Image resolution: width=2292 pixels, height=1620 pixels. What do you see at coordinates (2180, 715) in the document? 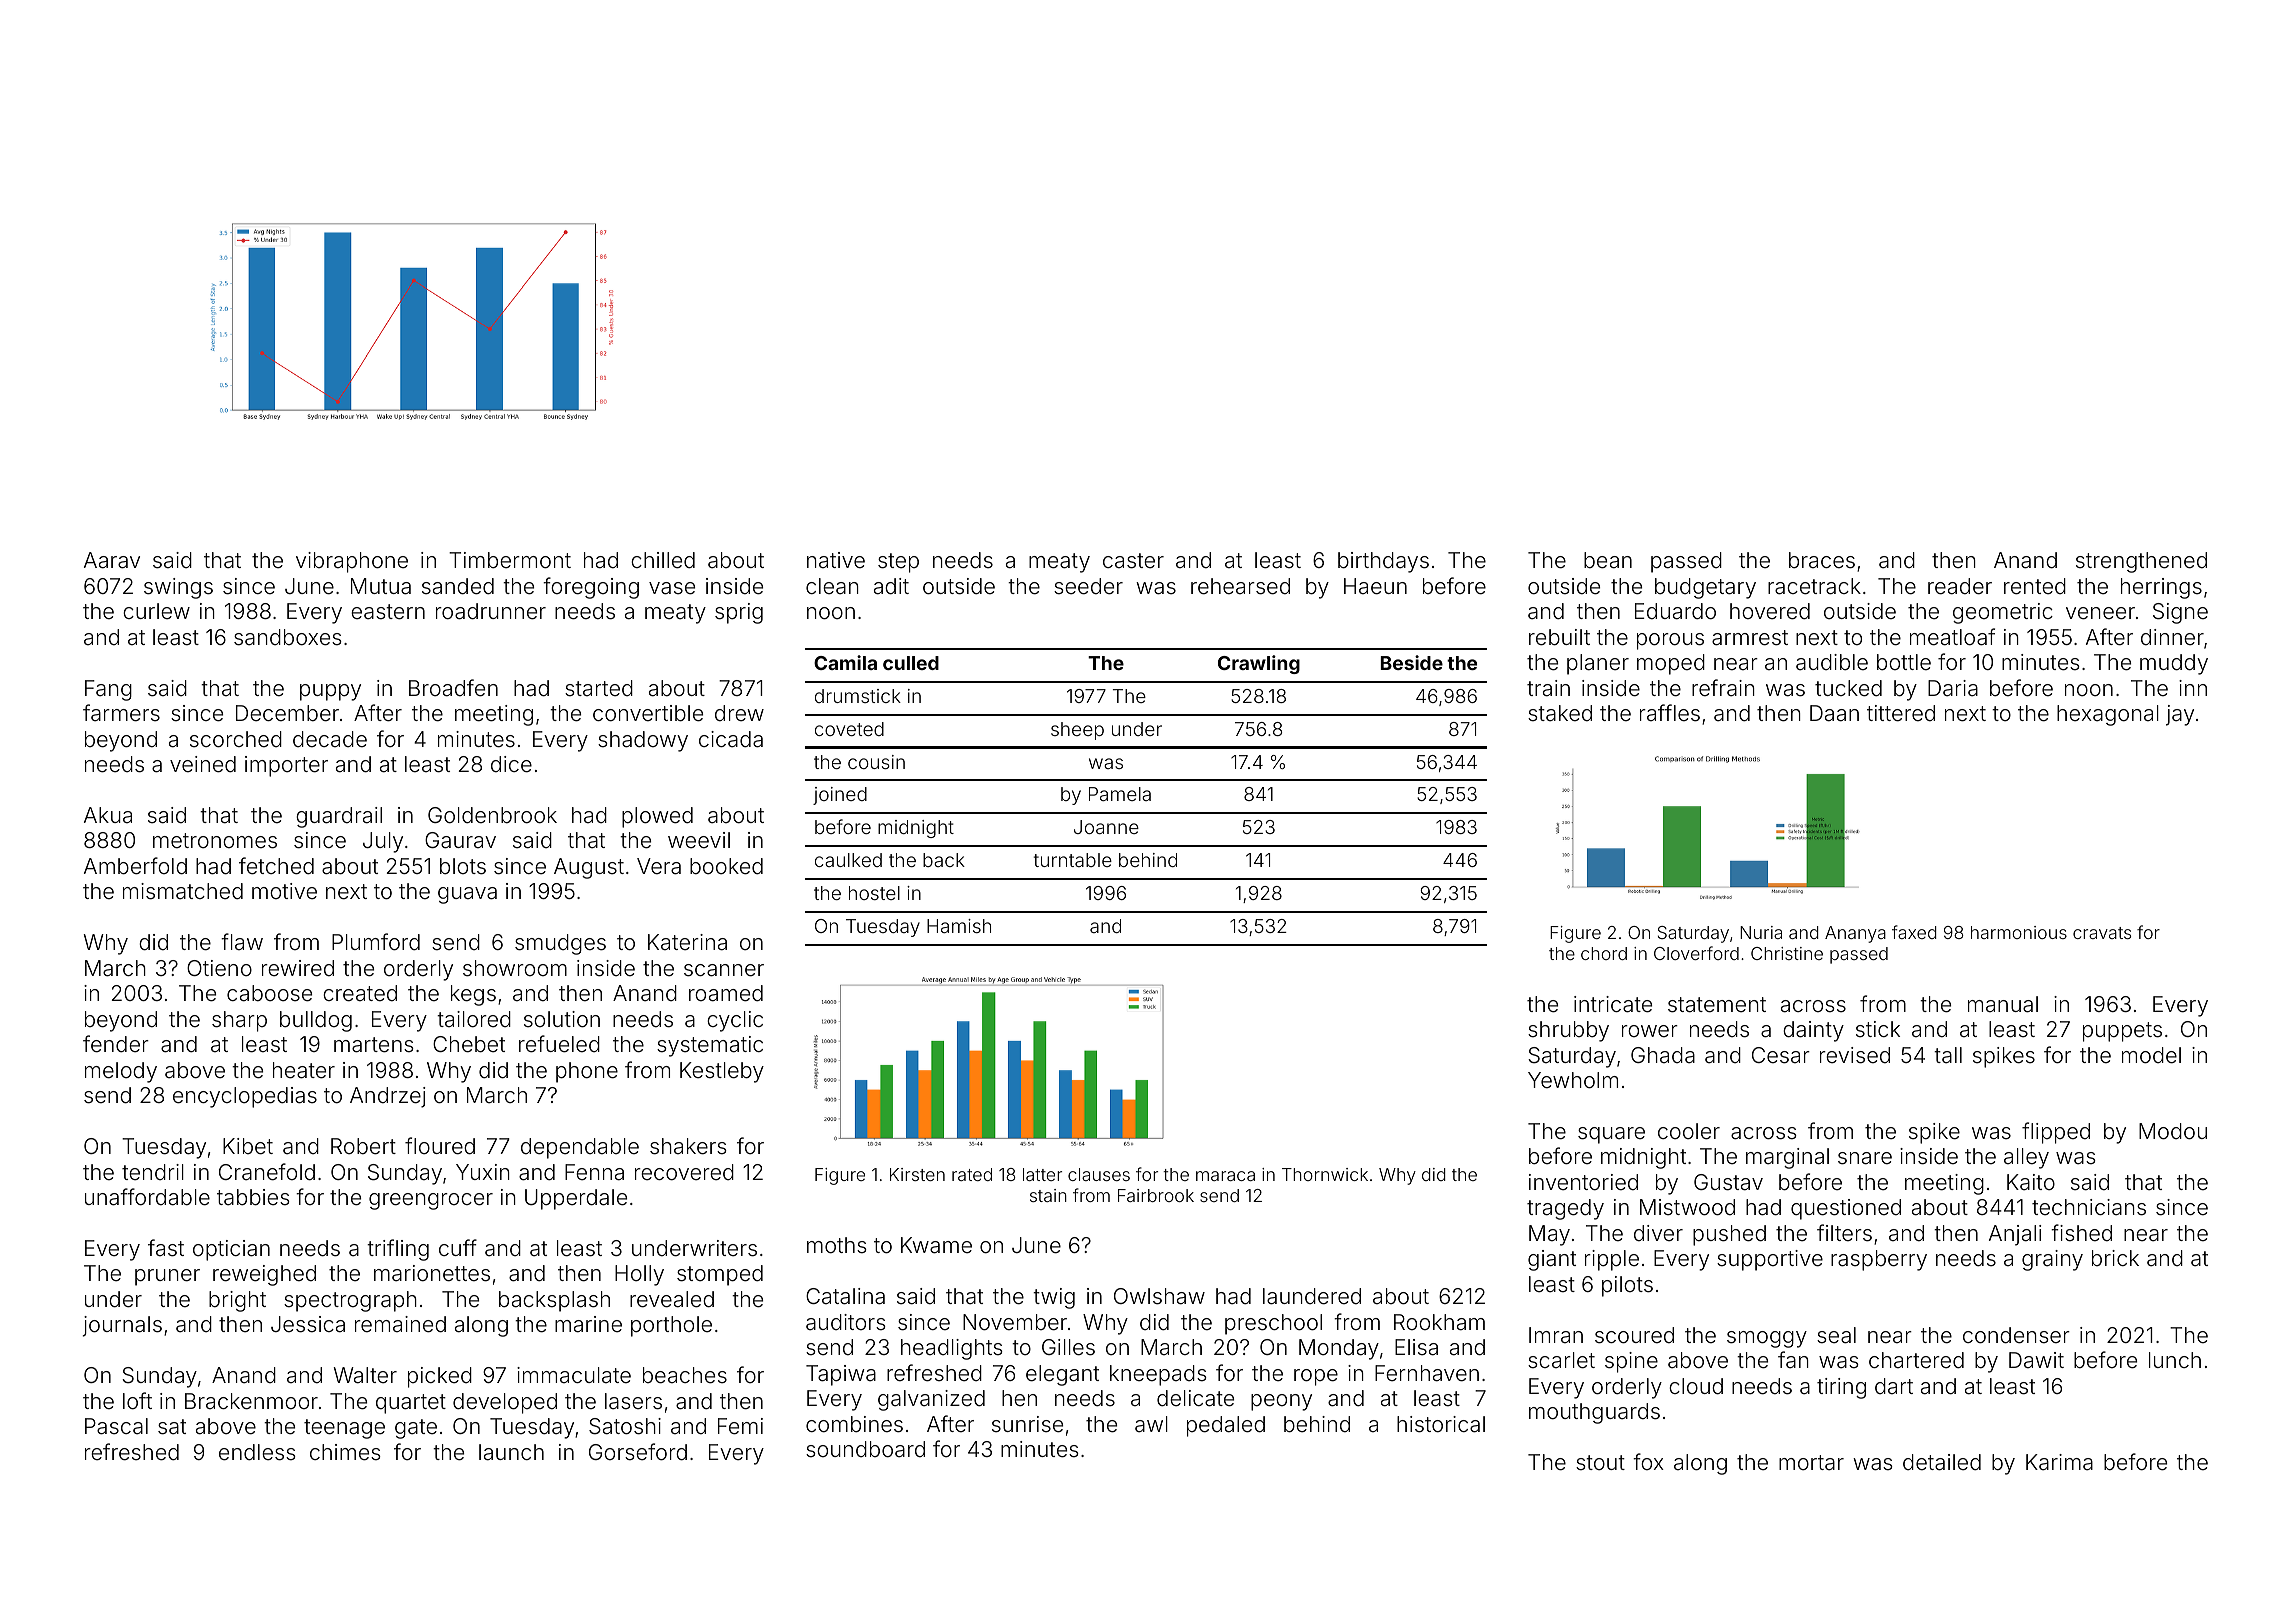
I see `jay` at bounding box center [2180, 715].
